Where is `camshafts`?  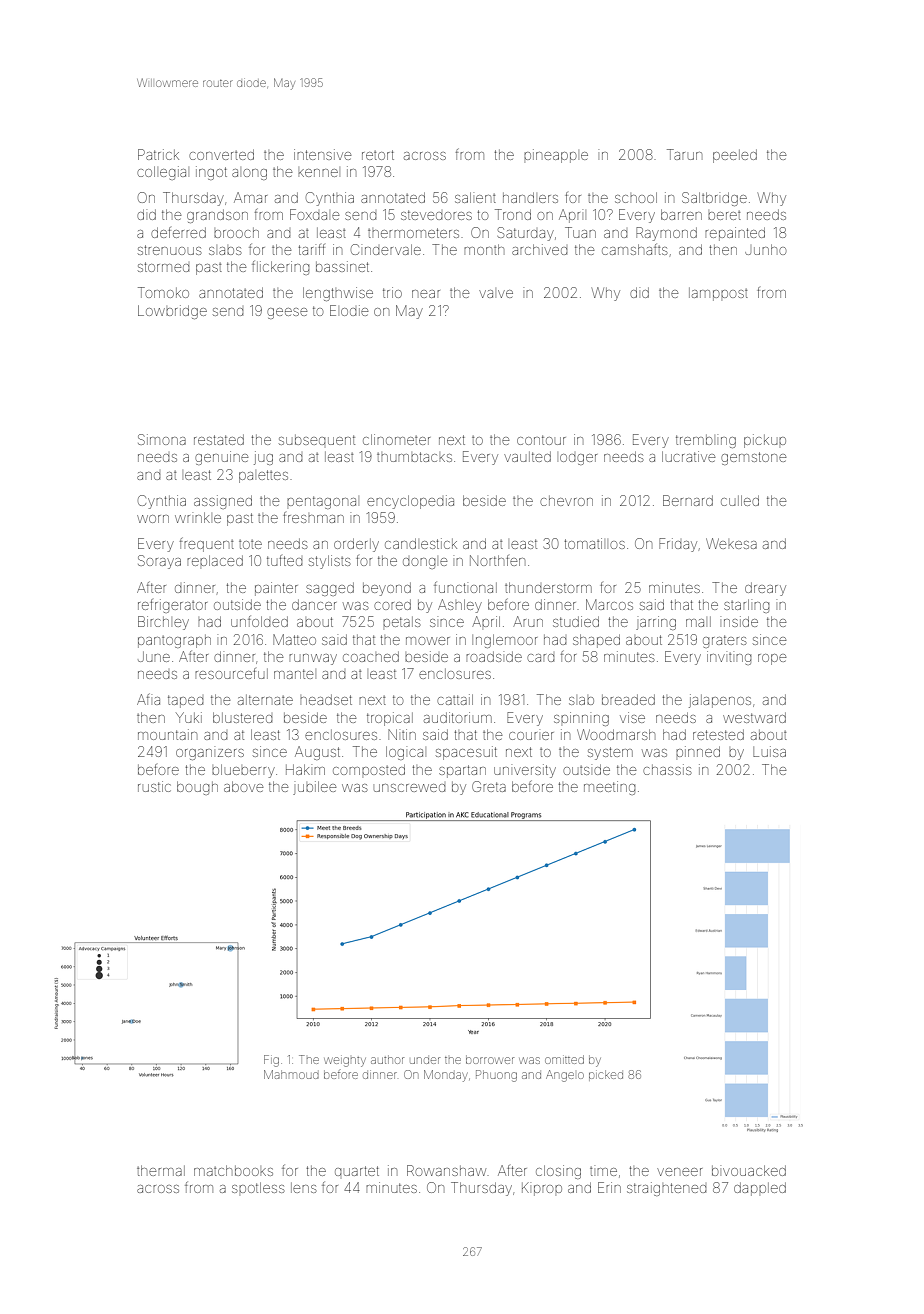
camshafts is located at coordinates (634, 249).
